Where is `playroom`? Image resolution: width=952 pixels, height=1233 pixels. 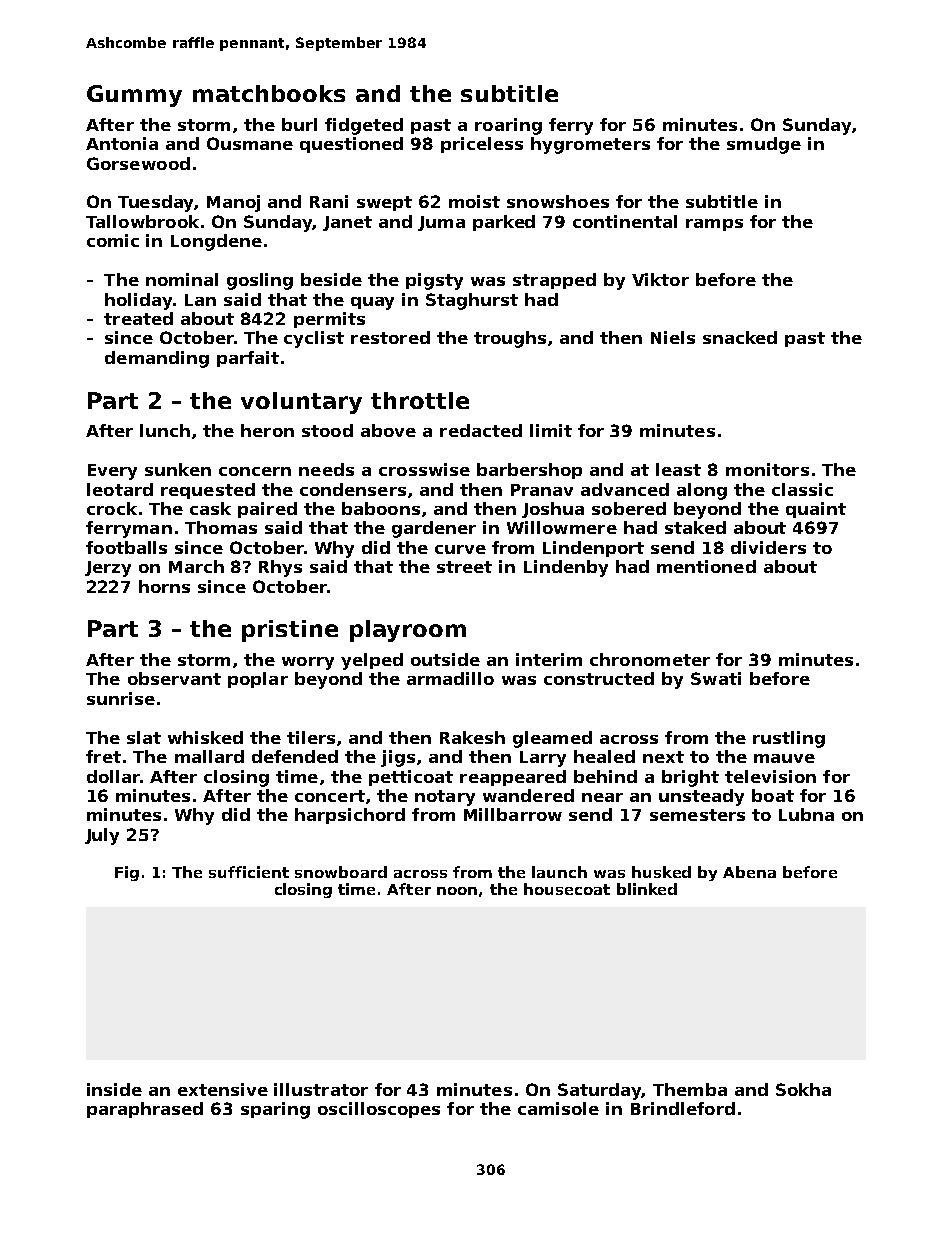
playroom is located at coordinates (408, 631).
